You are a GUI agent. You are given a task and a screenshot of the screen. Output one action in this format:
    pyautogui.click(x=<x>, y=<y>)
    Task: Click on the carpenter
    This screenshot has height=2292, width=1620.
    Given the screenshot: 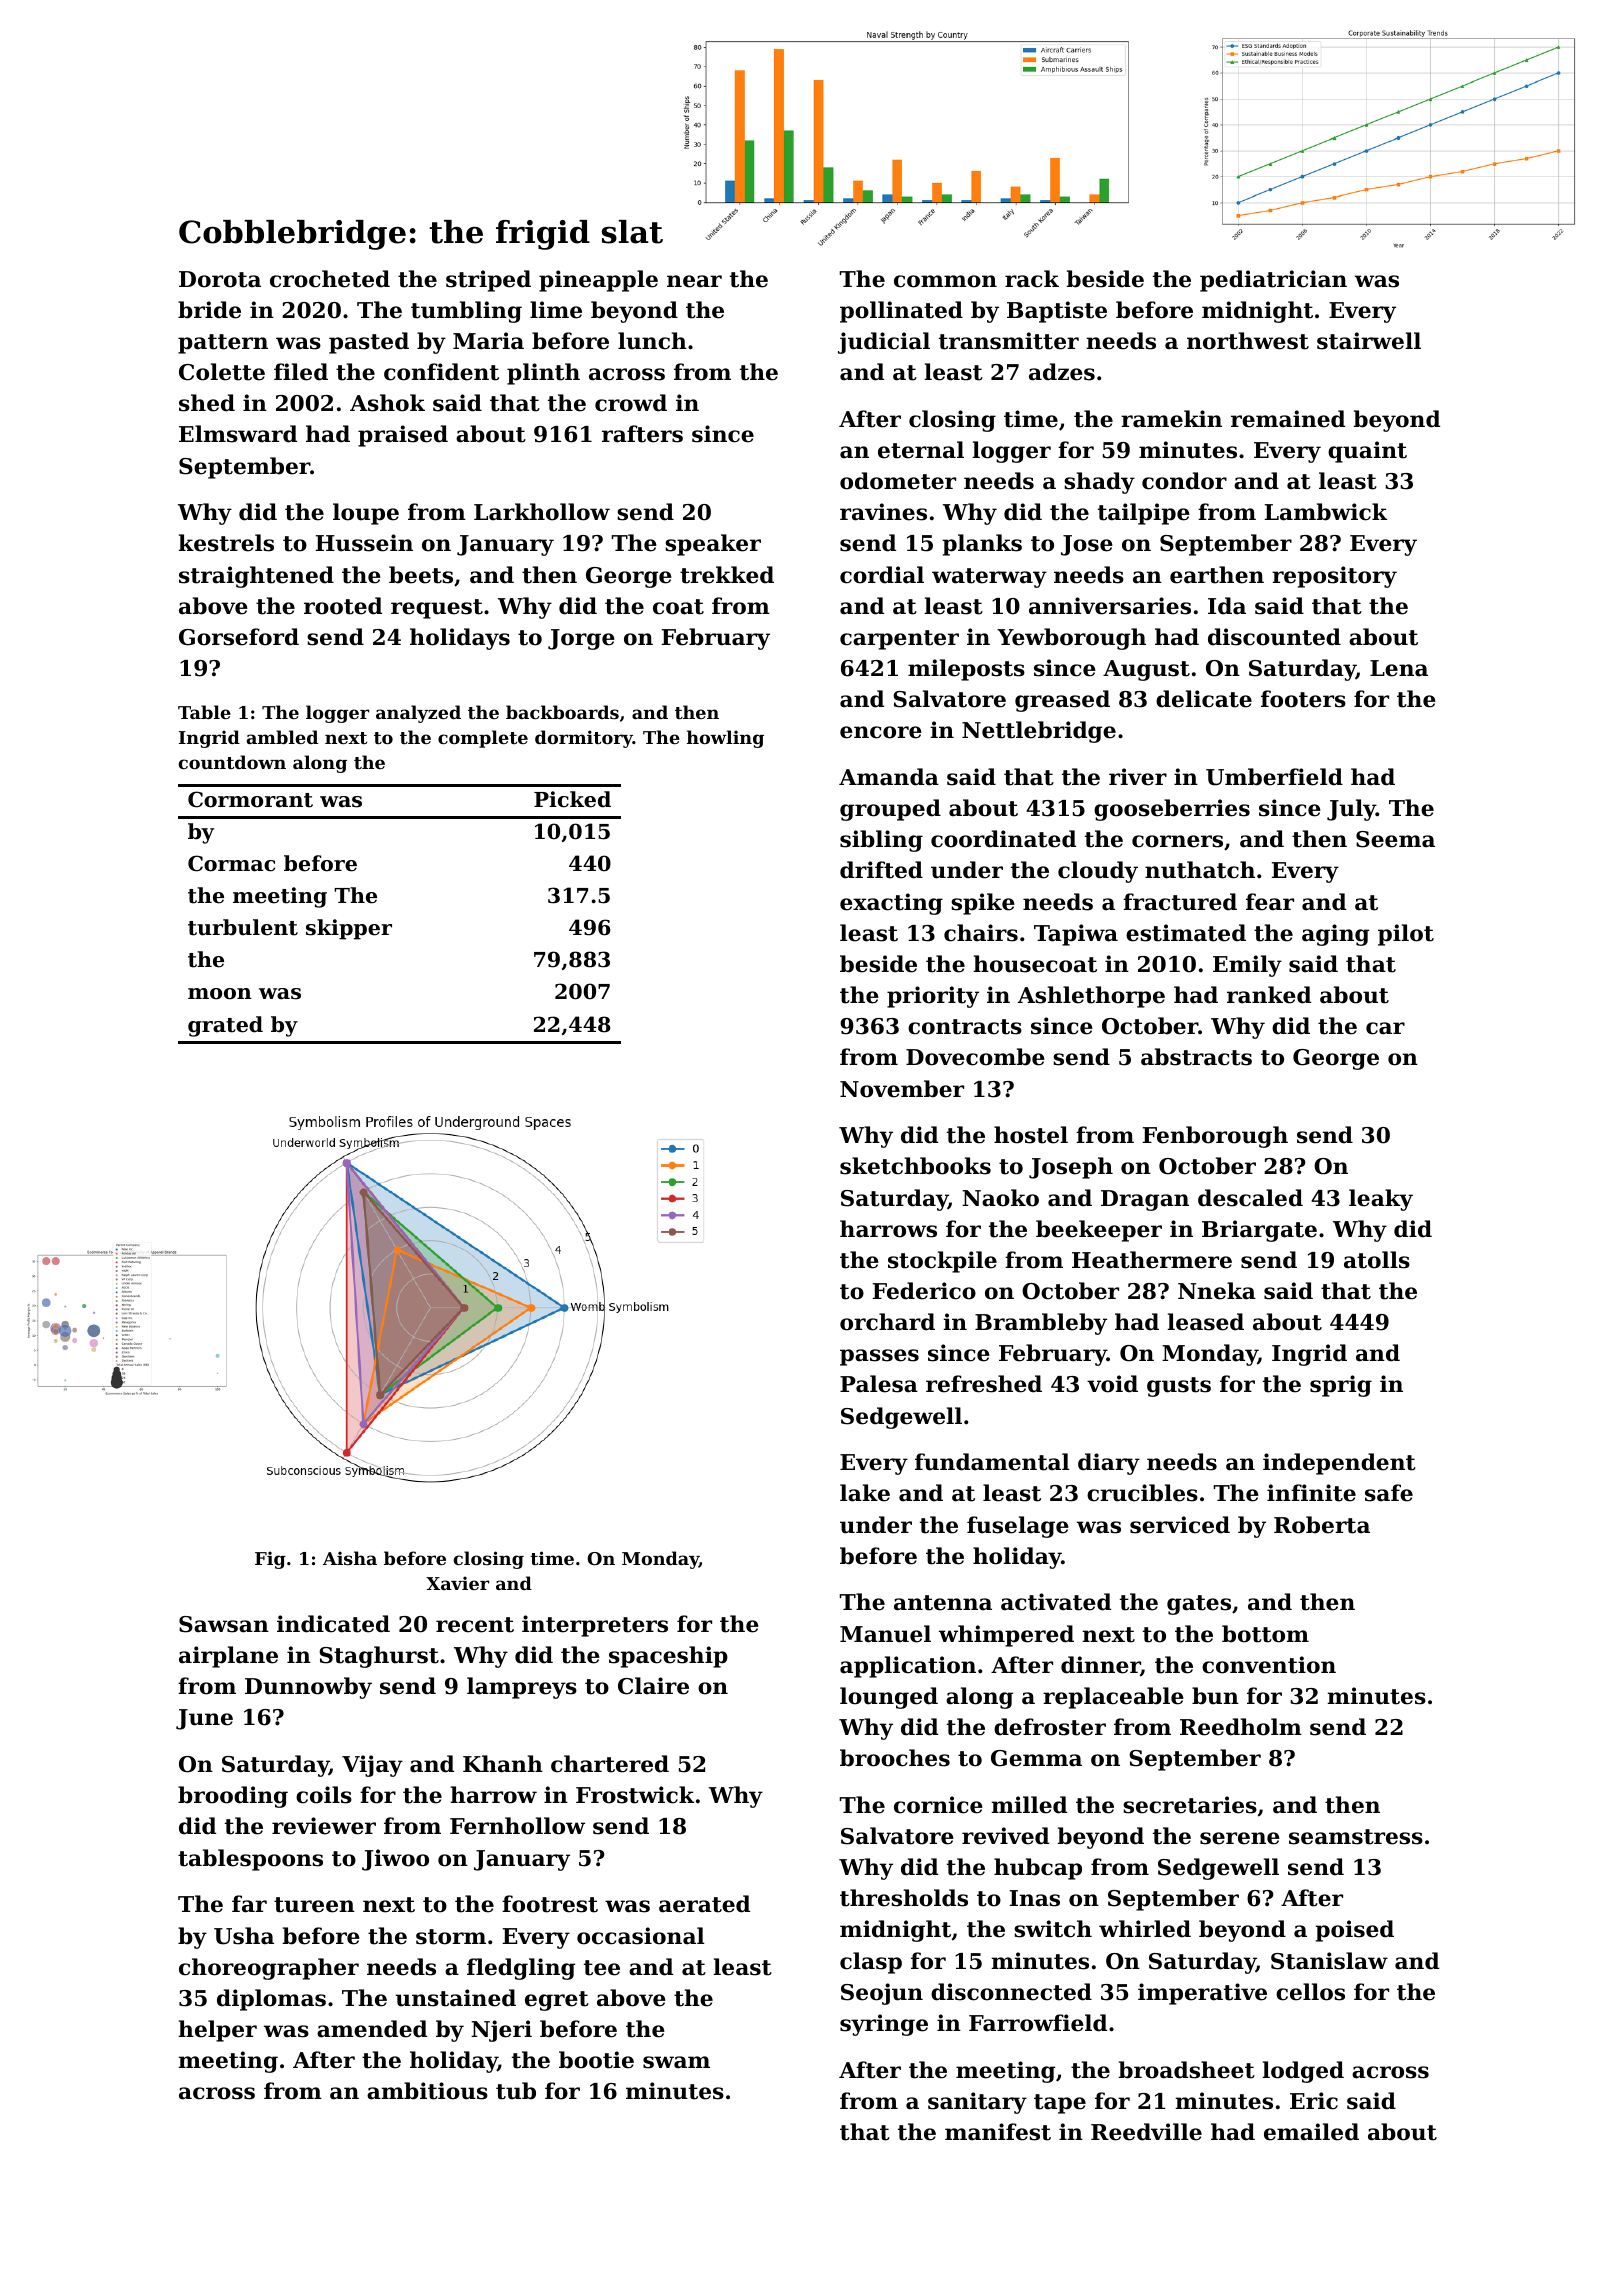 What is the action you would take?
    pyautogui.click(x=899, y=640)
